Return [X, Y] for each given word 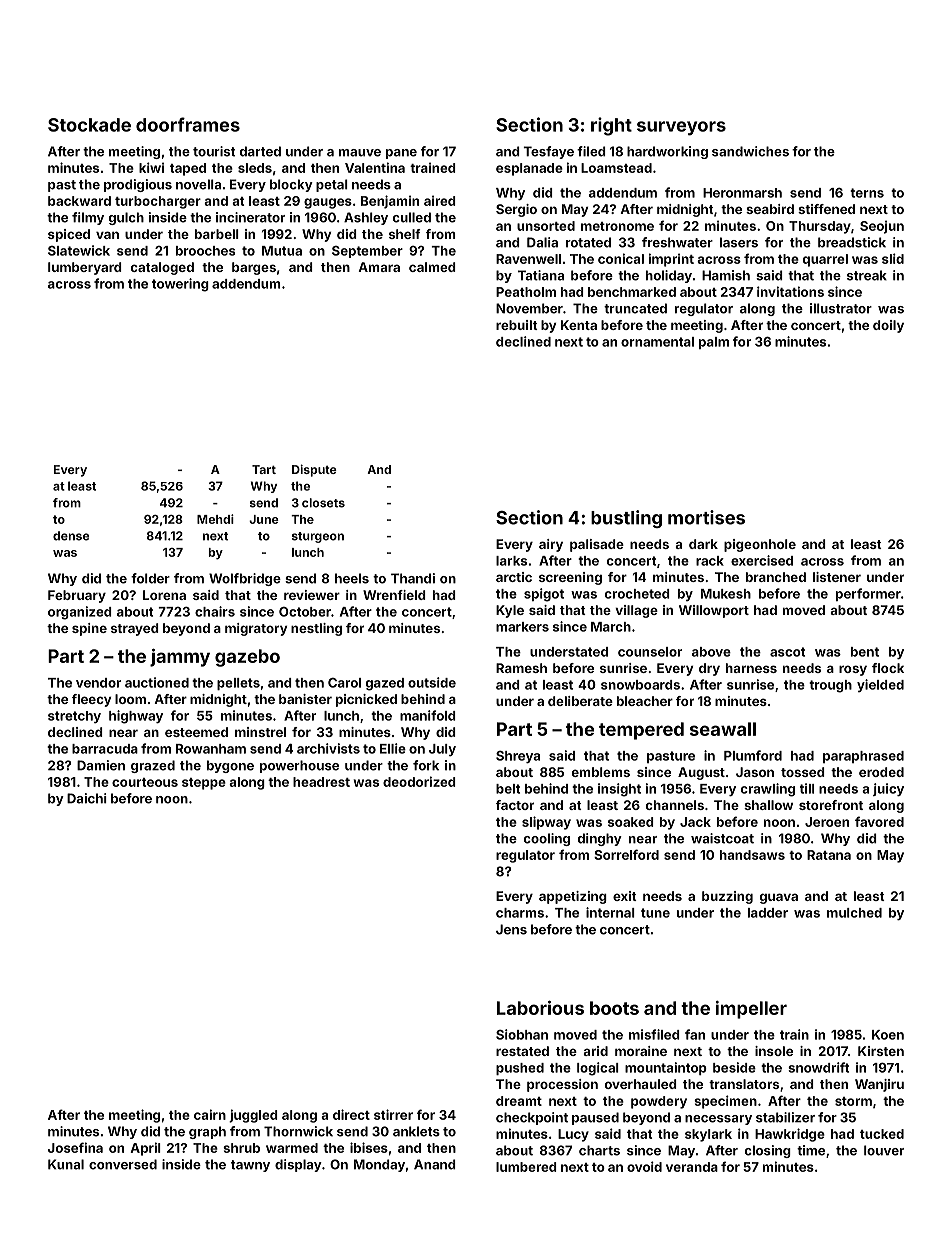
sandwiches [750, 151]
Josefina [75, 1147]
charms [520, 913]
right [611, 126]
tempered [641, 731]
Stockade [89, 125]
